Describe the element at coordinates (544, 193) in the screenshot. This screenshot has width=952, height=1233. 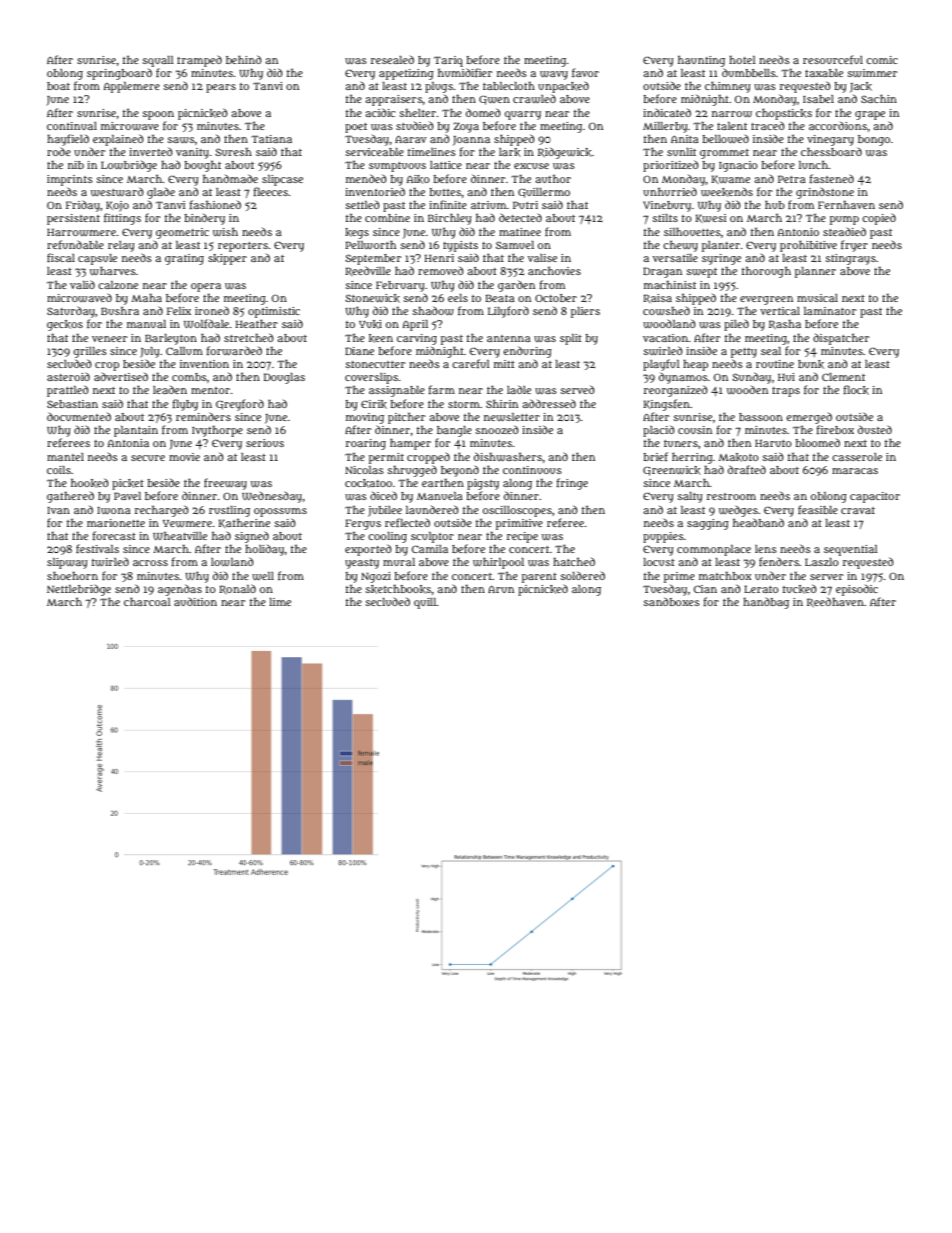
I see `Guillermo` at that location.
